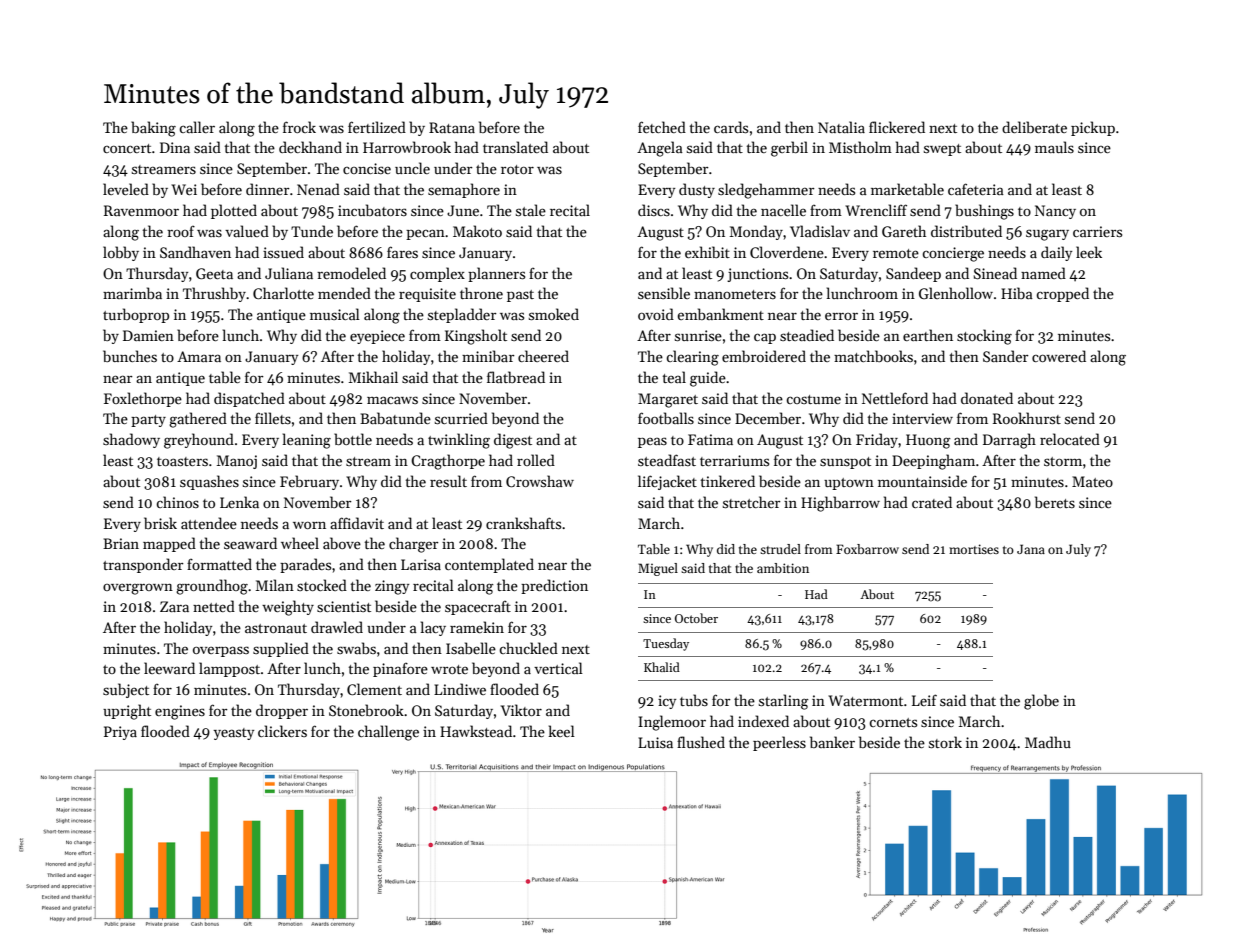 This page has width=1233, height=952. Describe the element at coordinates (452, 127) in the page. I see `Ratana` at that location.
